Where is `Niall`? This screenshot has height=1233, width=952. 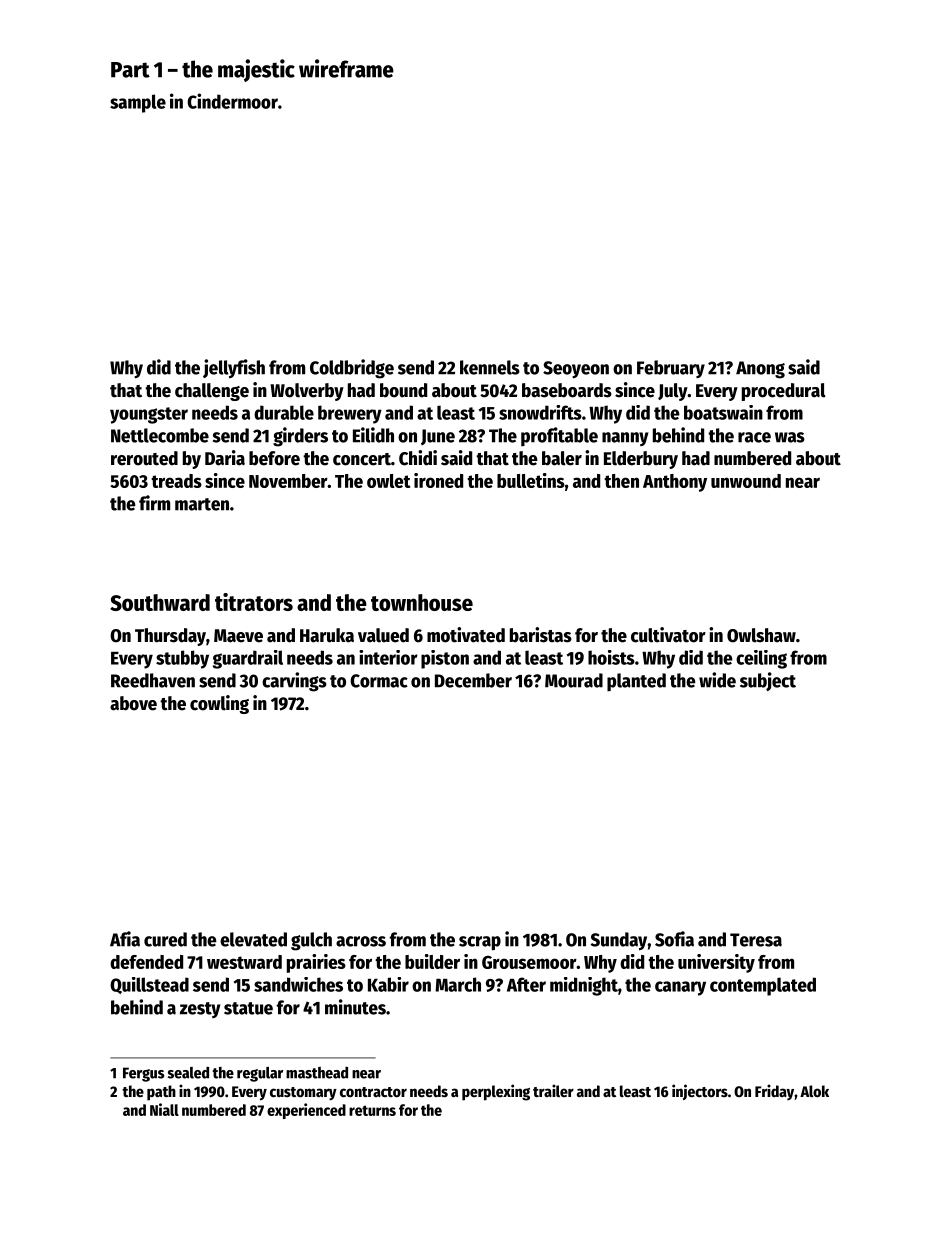 Niall is located at coordinates (164, 1109).
